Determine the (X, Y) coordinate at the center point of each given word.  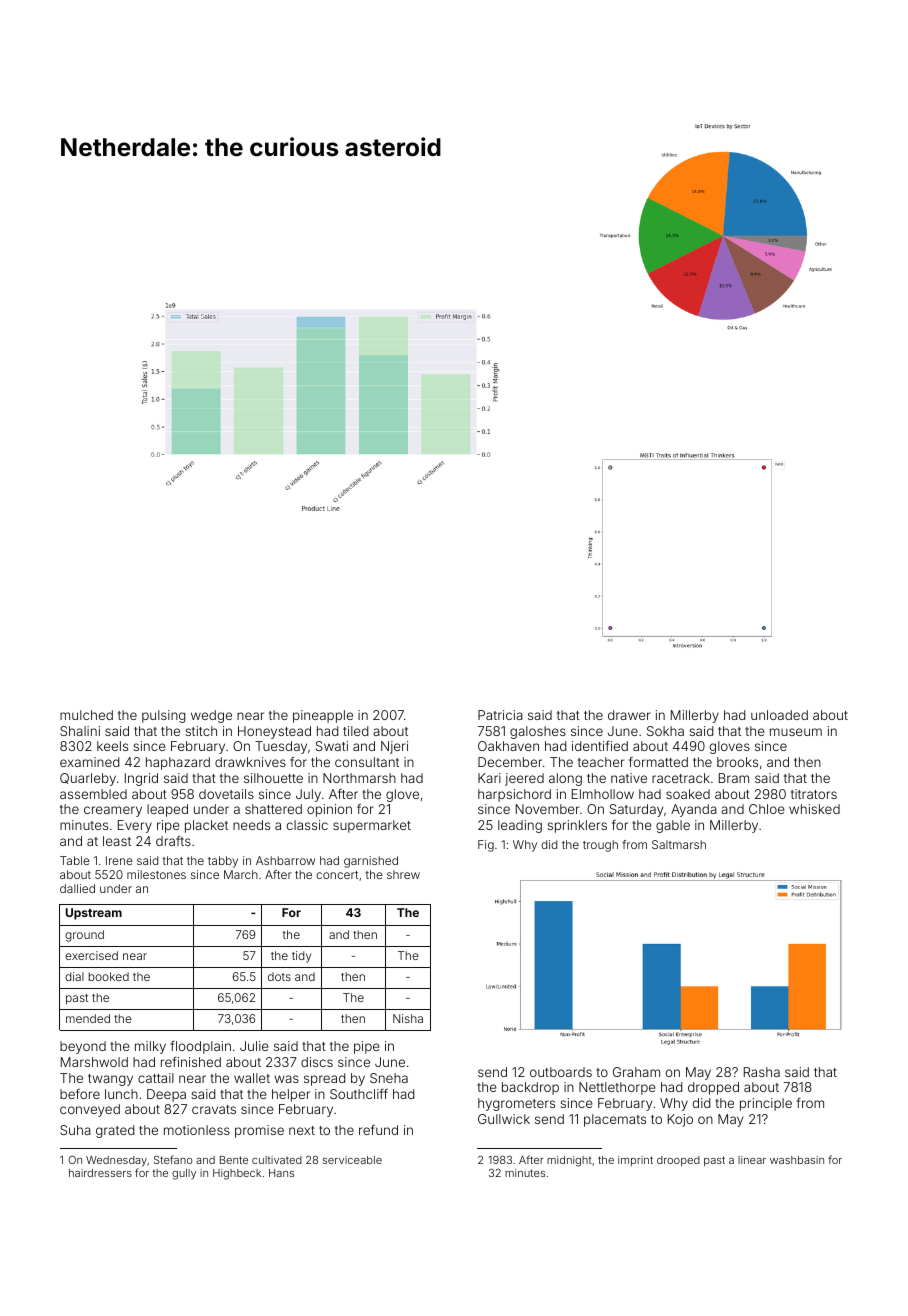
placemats (615, 1120)
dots (279, 976)
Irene (119, 860)
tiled (355, 731)
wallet (252, 1078)
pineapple (323, 716)
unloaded (779, 715)
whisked (814, 809)
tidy (301, 957)
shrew (403, 874)
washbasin (797, 1160)
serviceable (352, 1160)
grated (115, 1131)
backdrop (530, 1088)
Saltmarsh (679, 844)
